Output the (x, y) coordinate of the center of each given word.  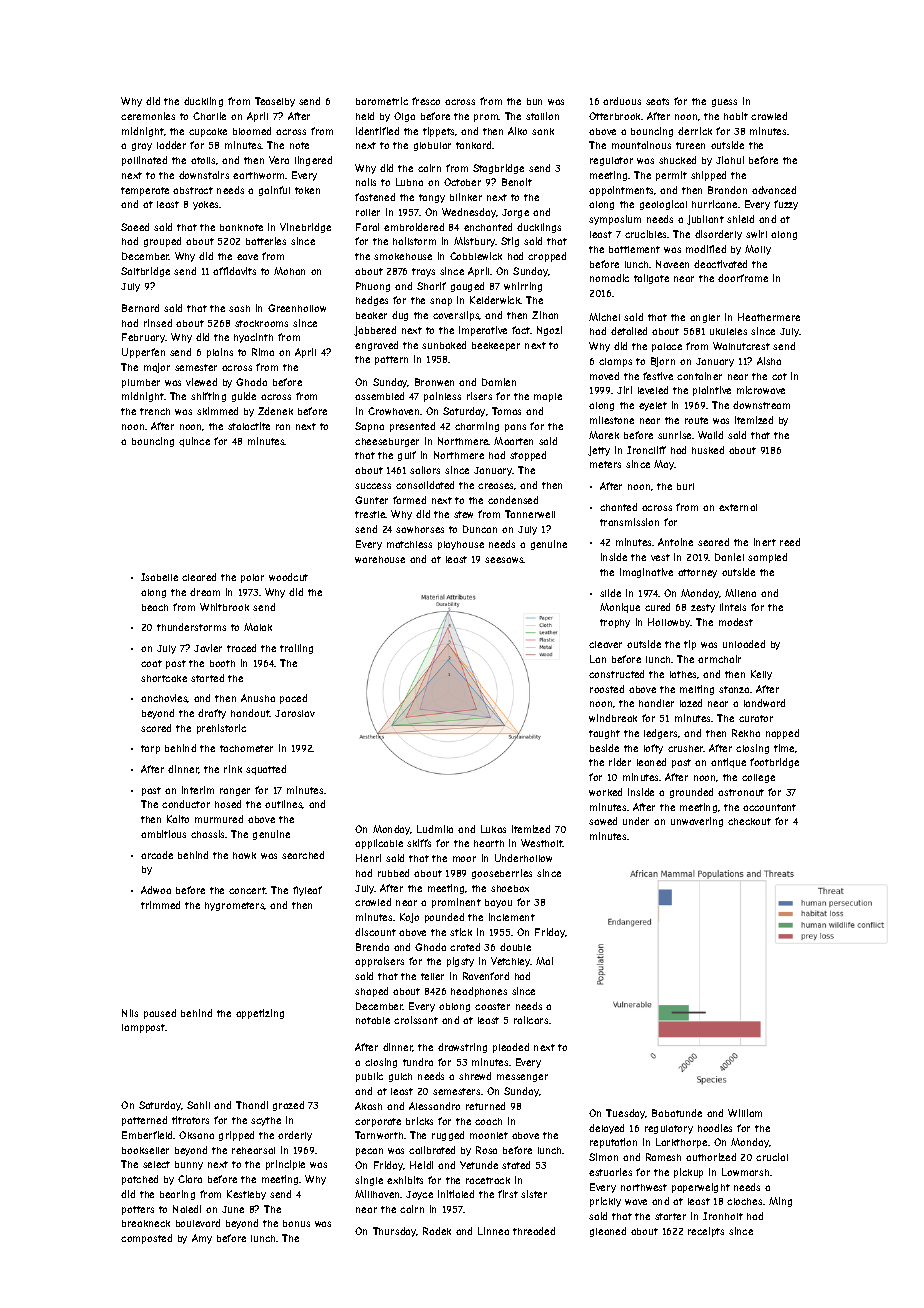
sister (534, 1194)
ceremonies (148, 116)
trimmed (160, 905)
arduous (622, 101)
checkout (749, 821)
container (699, 376)
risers (479, 396)
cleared (199, 577)
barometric (382, 101)
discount (375, 932)
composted (146, 1239)
